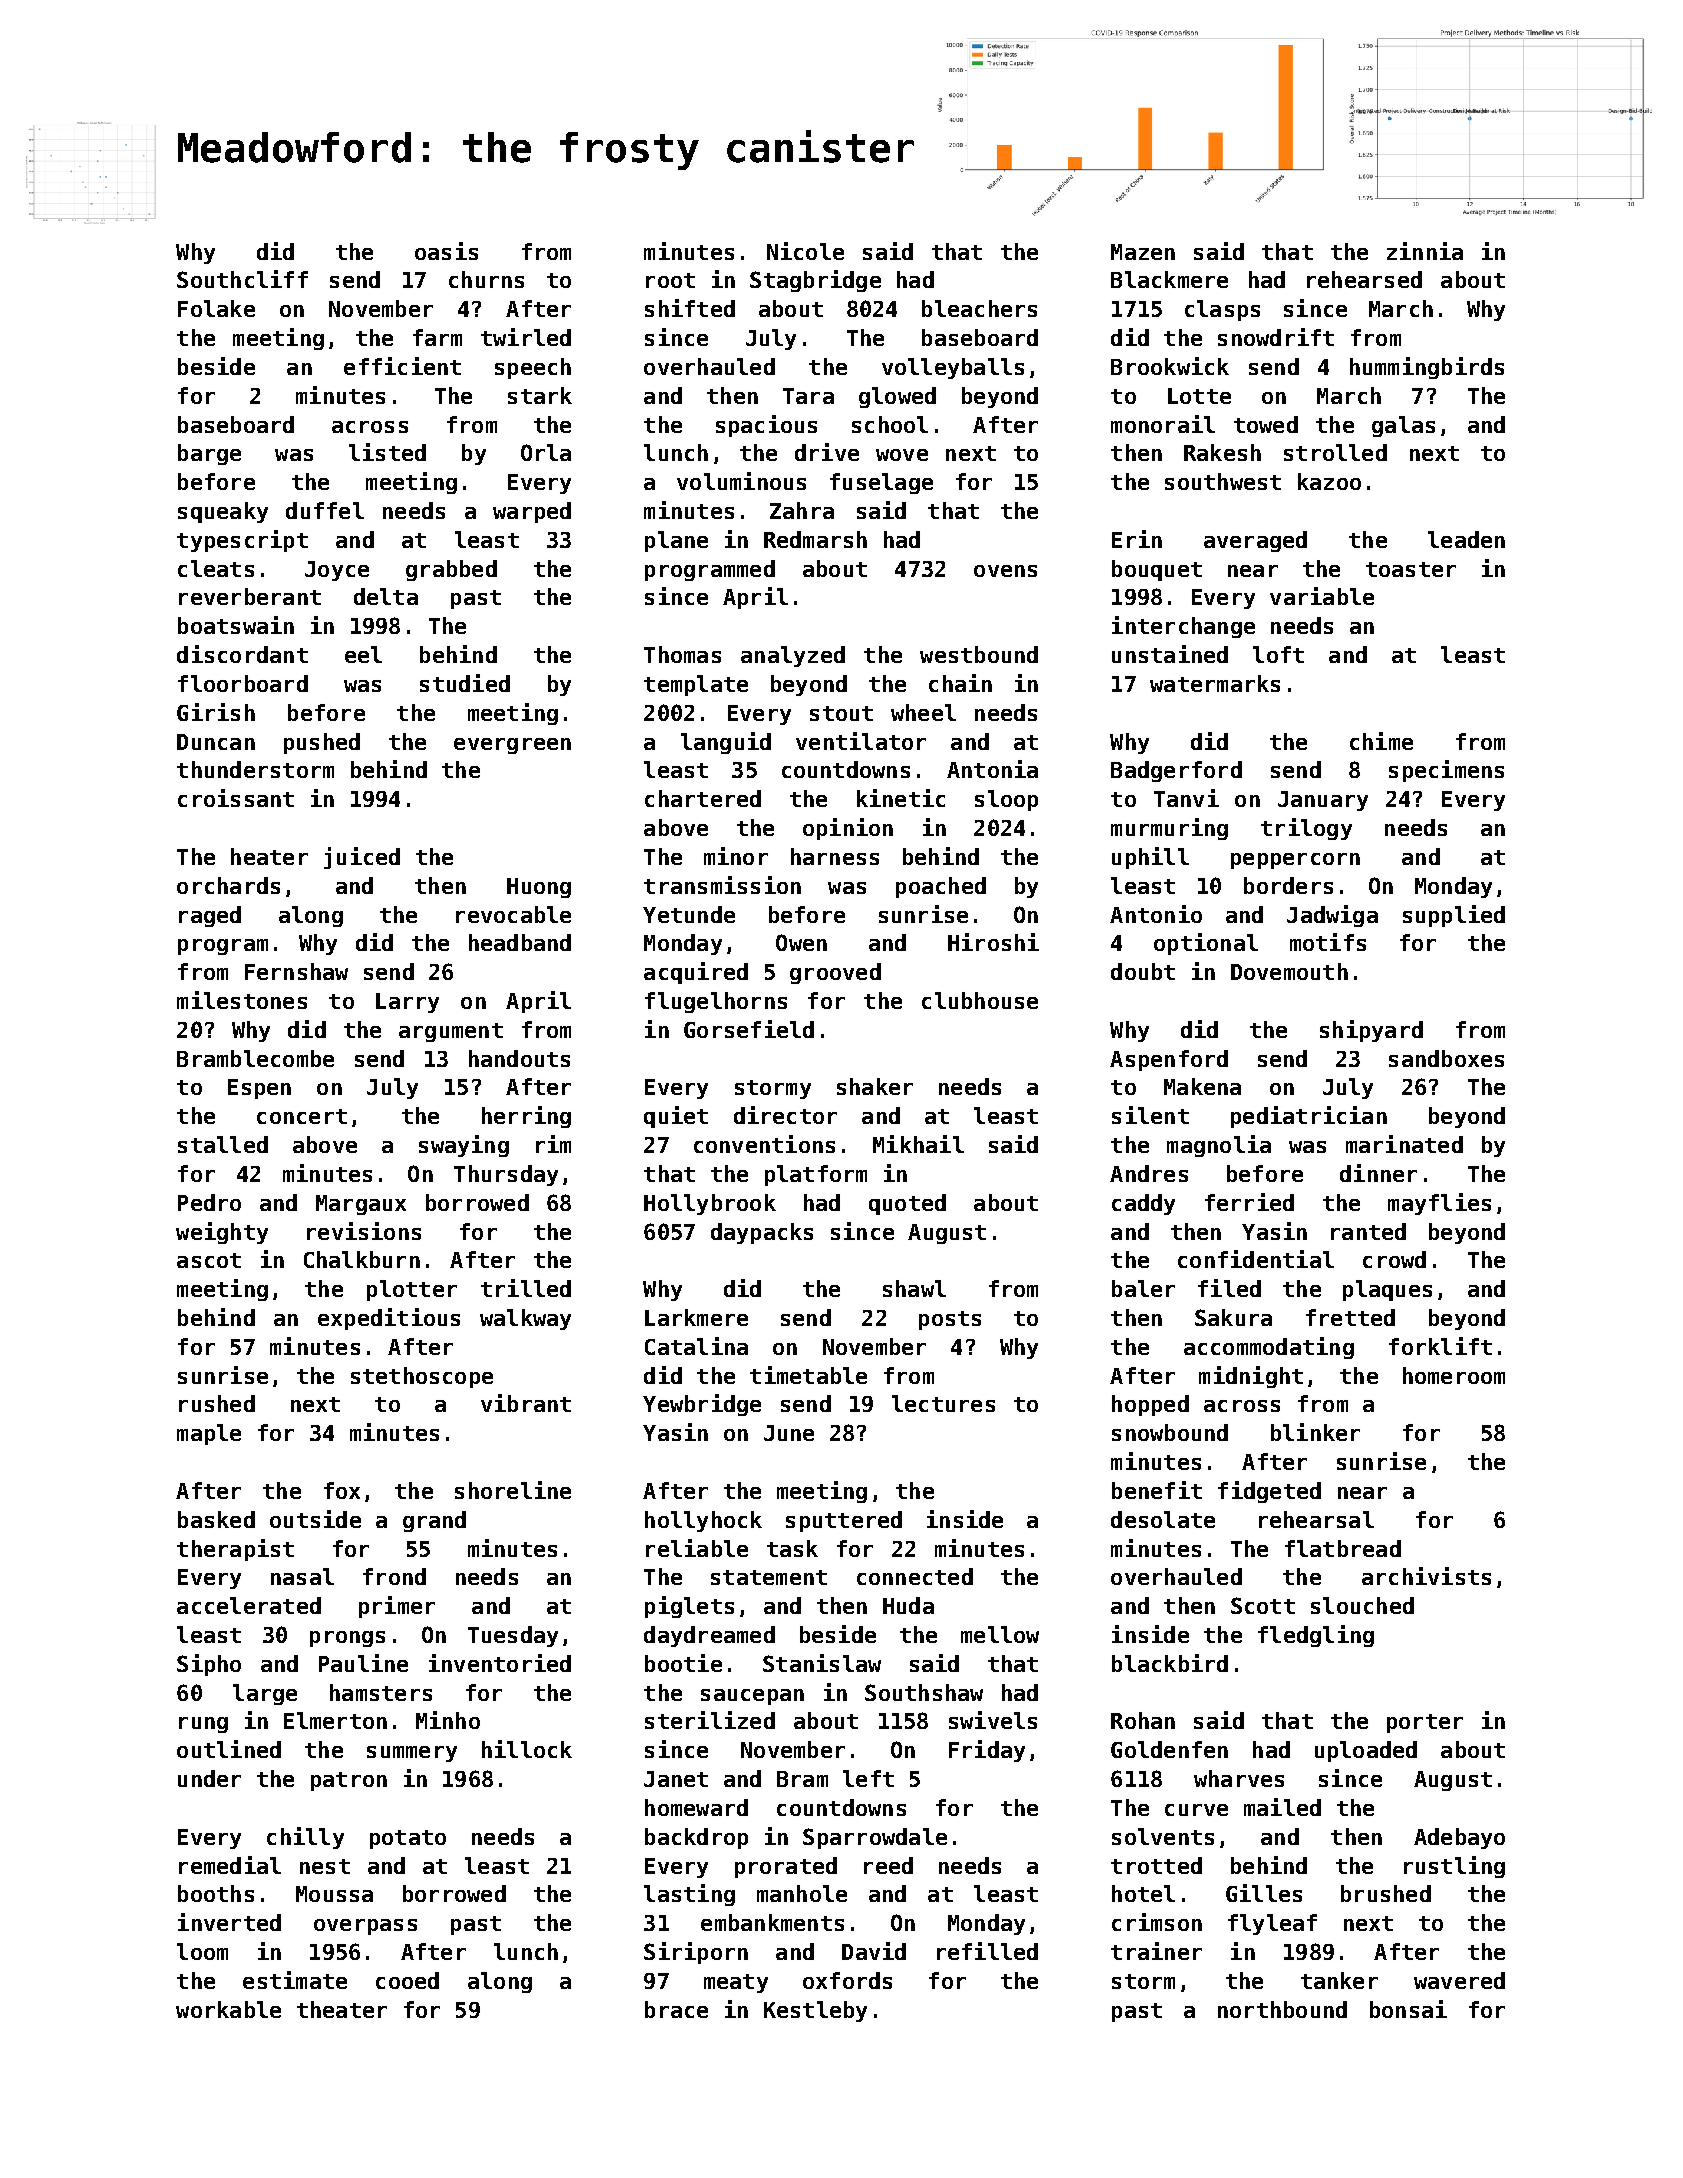  What do you see at coordinates (446, 251) in the image?
I see `oasis` at bounding box center [446, 251].
